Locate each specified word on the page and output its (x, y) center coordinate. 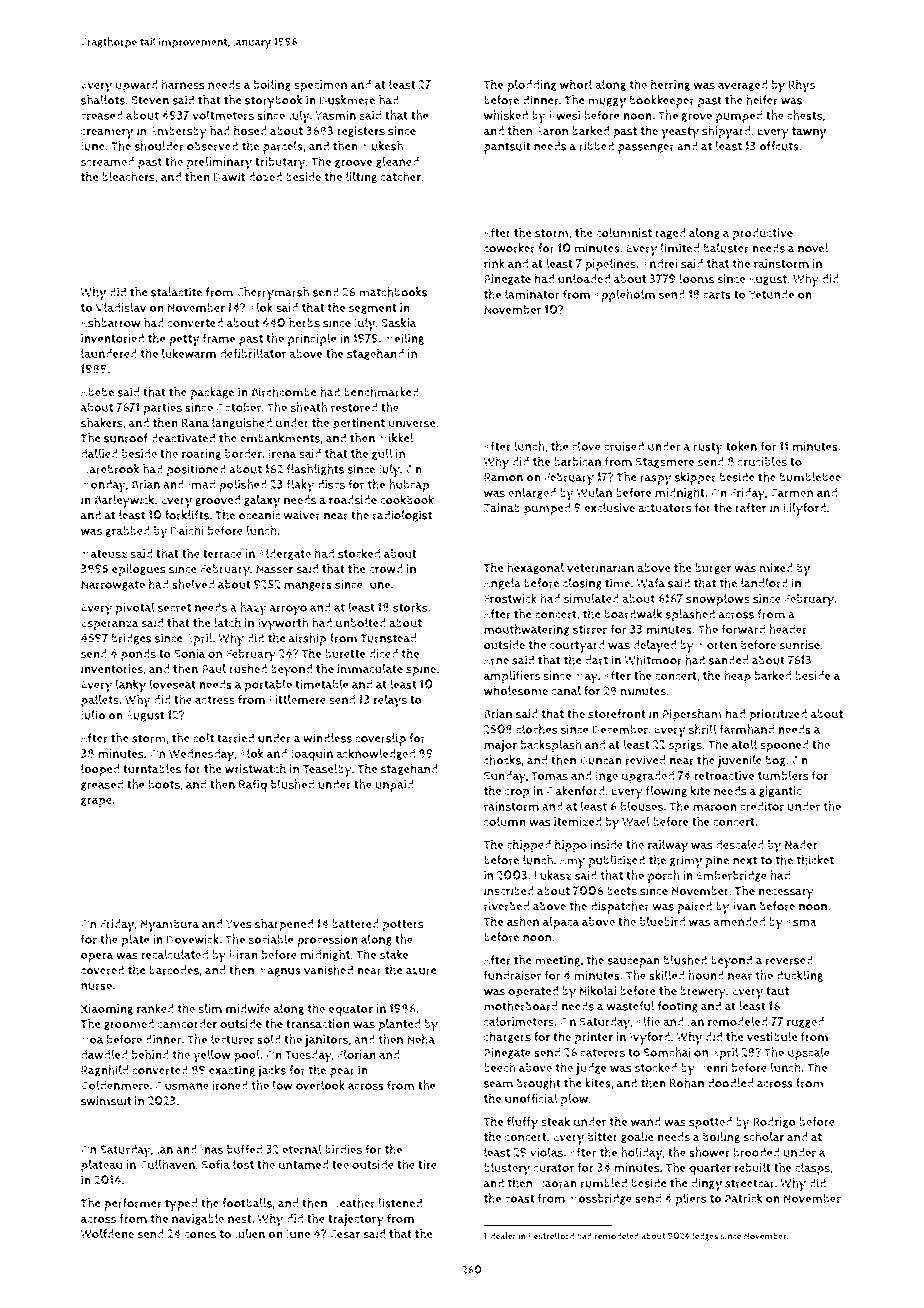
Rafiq (253, 785)
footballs (247, 1203)
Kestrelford (551, 1236)
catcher (400, 177)
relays (390, 701)
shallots (103, 100)
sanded (729, 660)
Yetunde (771, 294)
